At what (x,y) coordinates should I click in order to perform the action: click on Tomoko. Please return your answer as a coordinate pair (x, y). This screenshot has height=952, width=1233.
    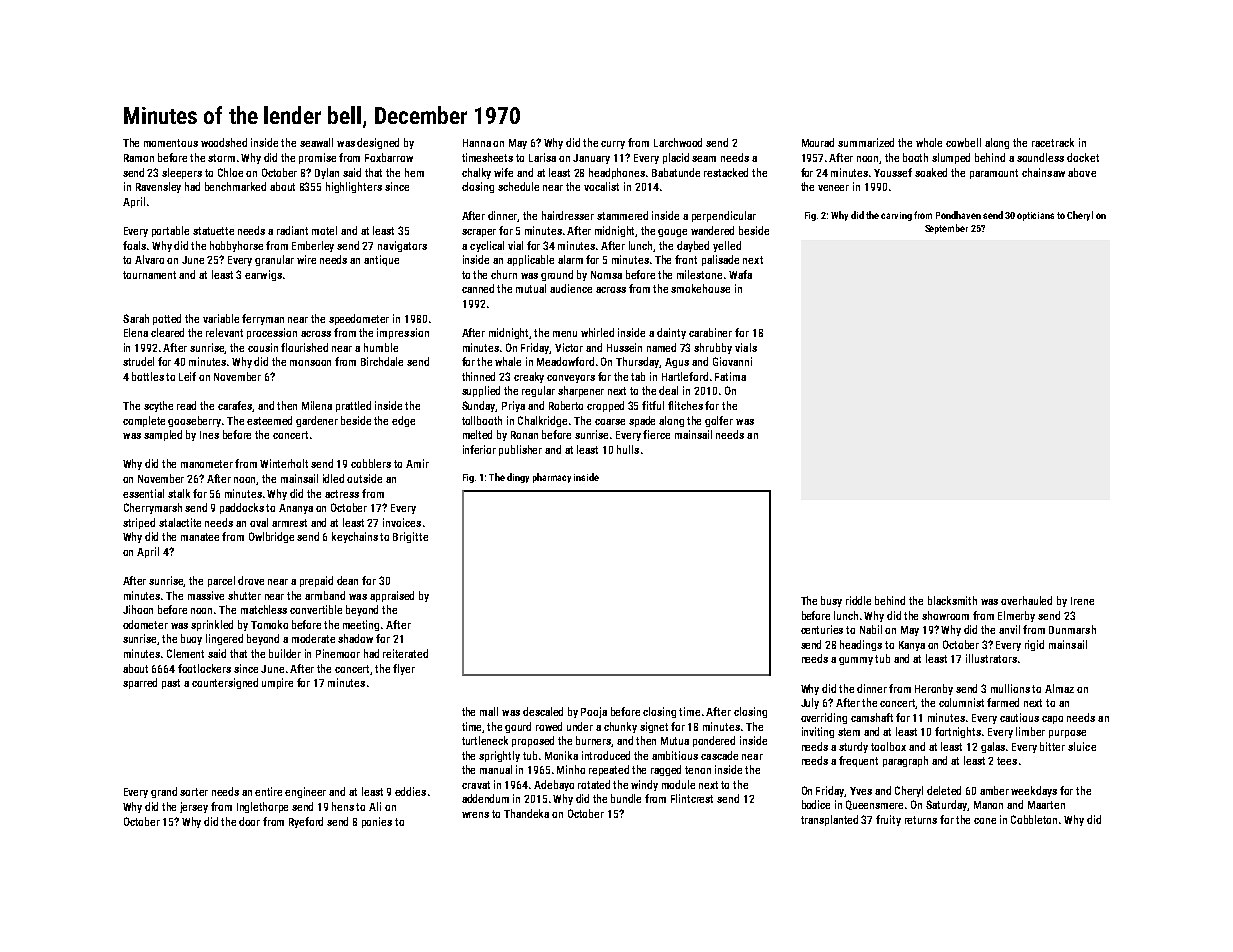
    Looking at the image, I should click on (269, 624).
